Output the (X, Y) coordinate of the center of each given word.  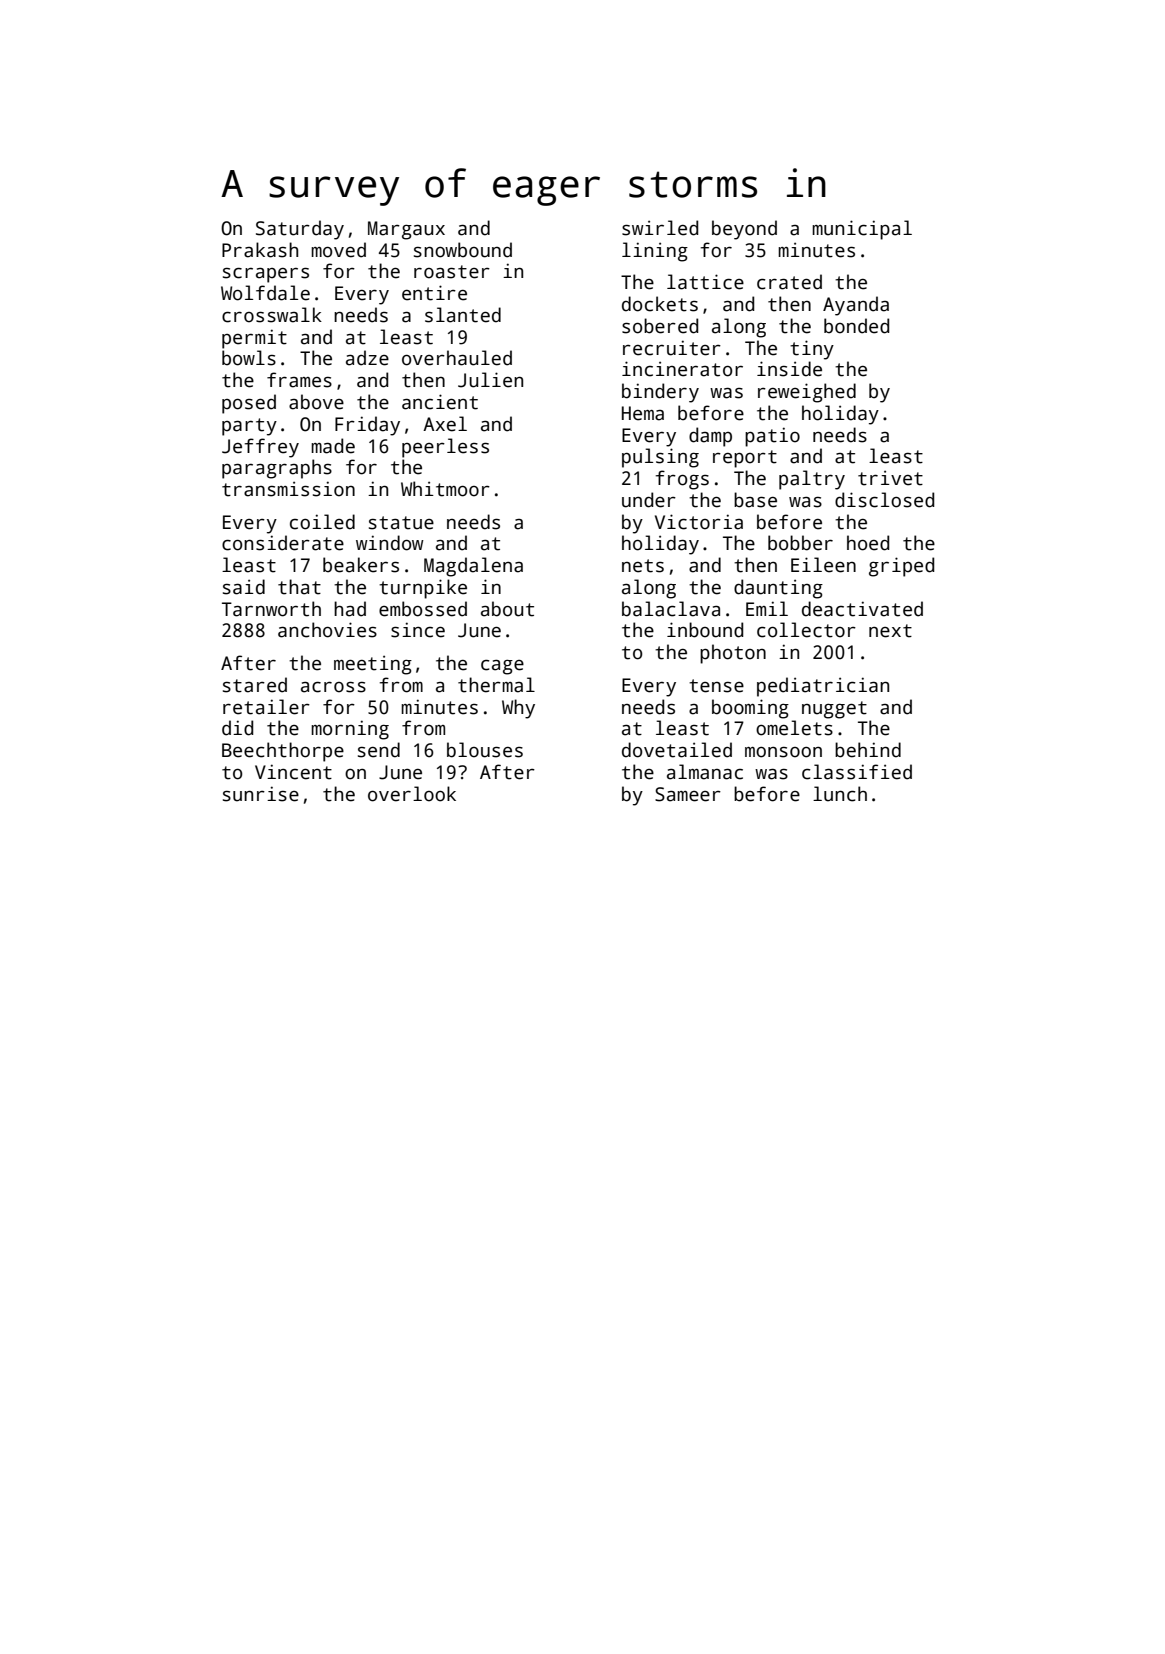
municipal (862, 230)
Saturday (300, 230)
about (507, 609)
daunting (778, 589)
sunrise (261, 794)
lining (655, 252)
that (299, 587)
